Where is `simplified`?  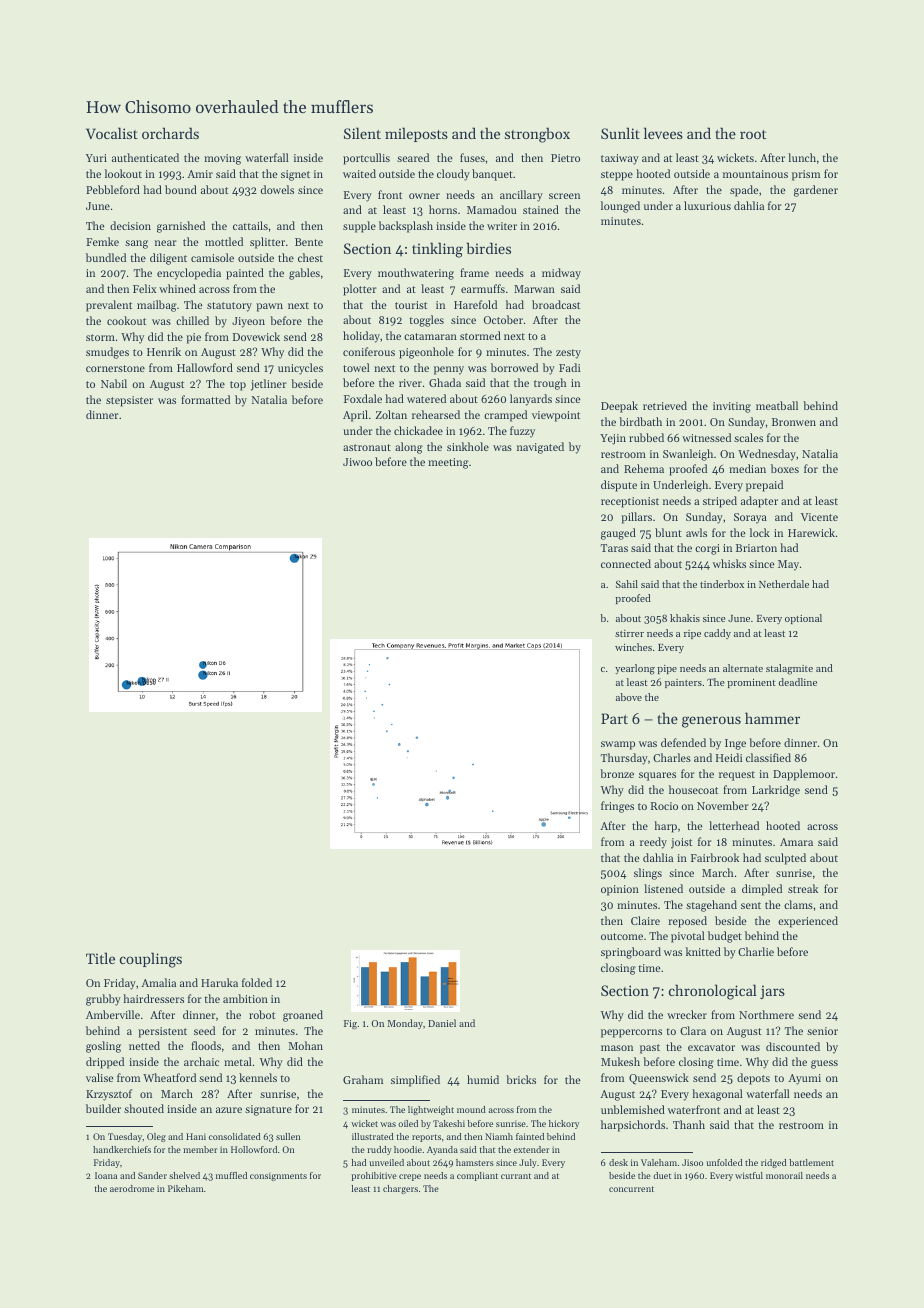
simplified is located at coordinates (415, 1081).
